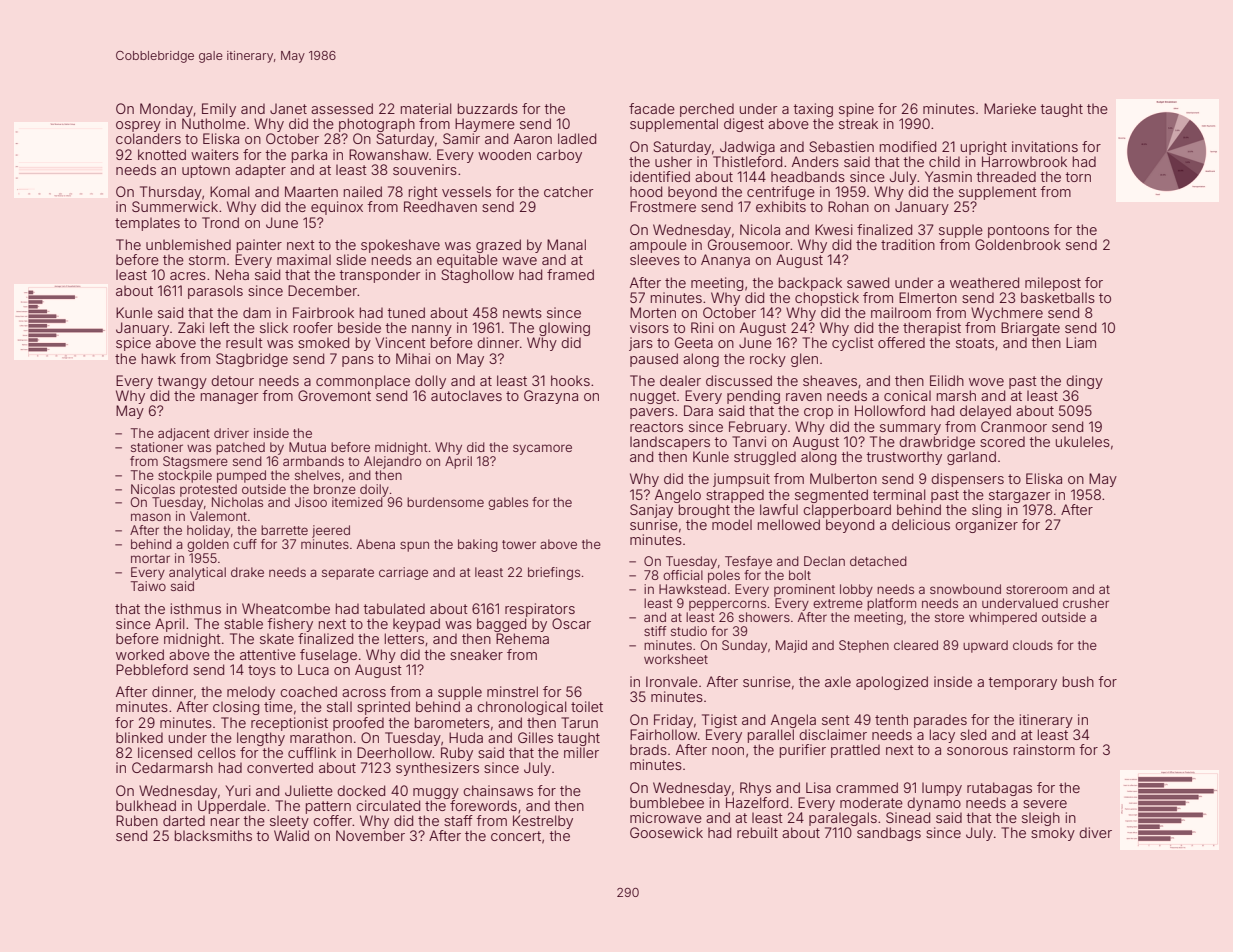 The image size is (1233, 952). I want to click on transponder, so click(380, 276).
